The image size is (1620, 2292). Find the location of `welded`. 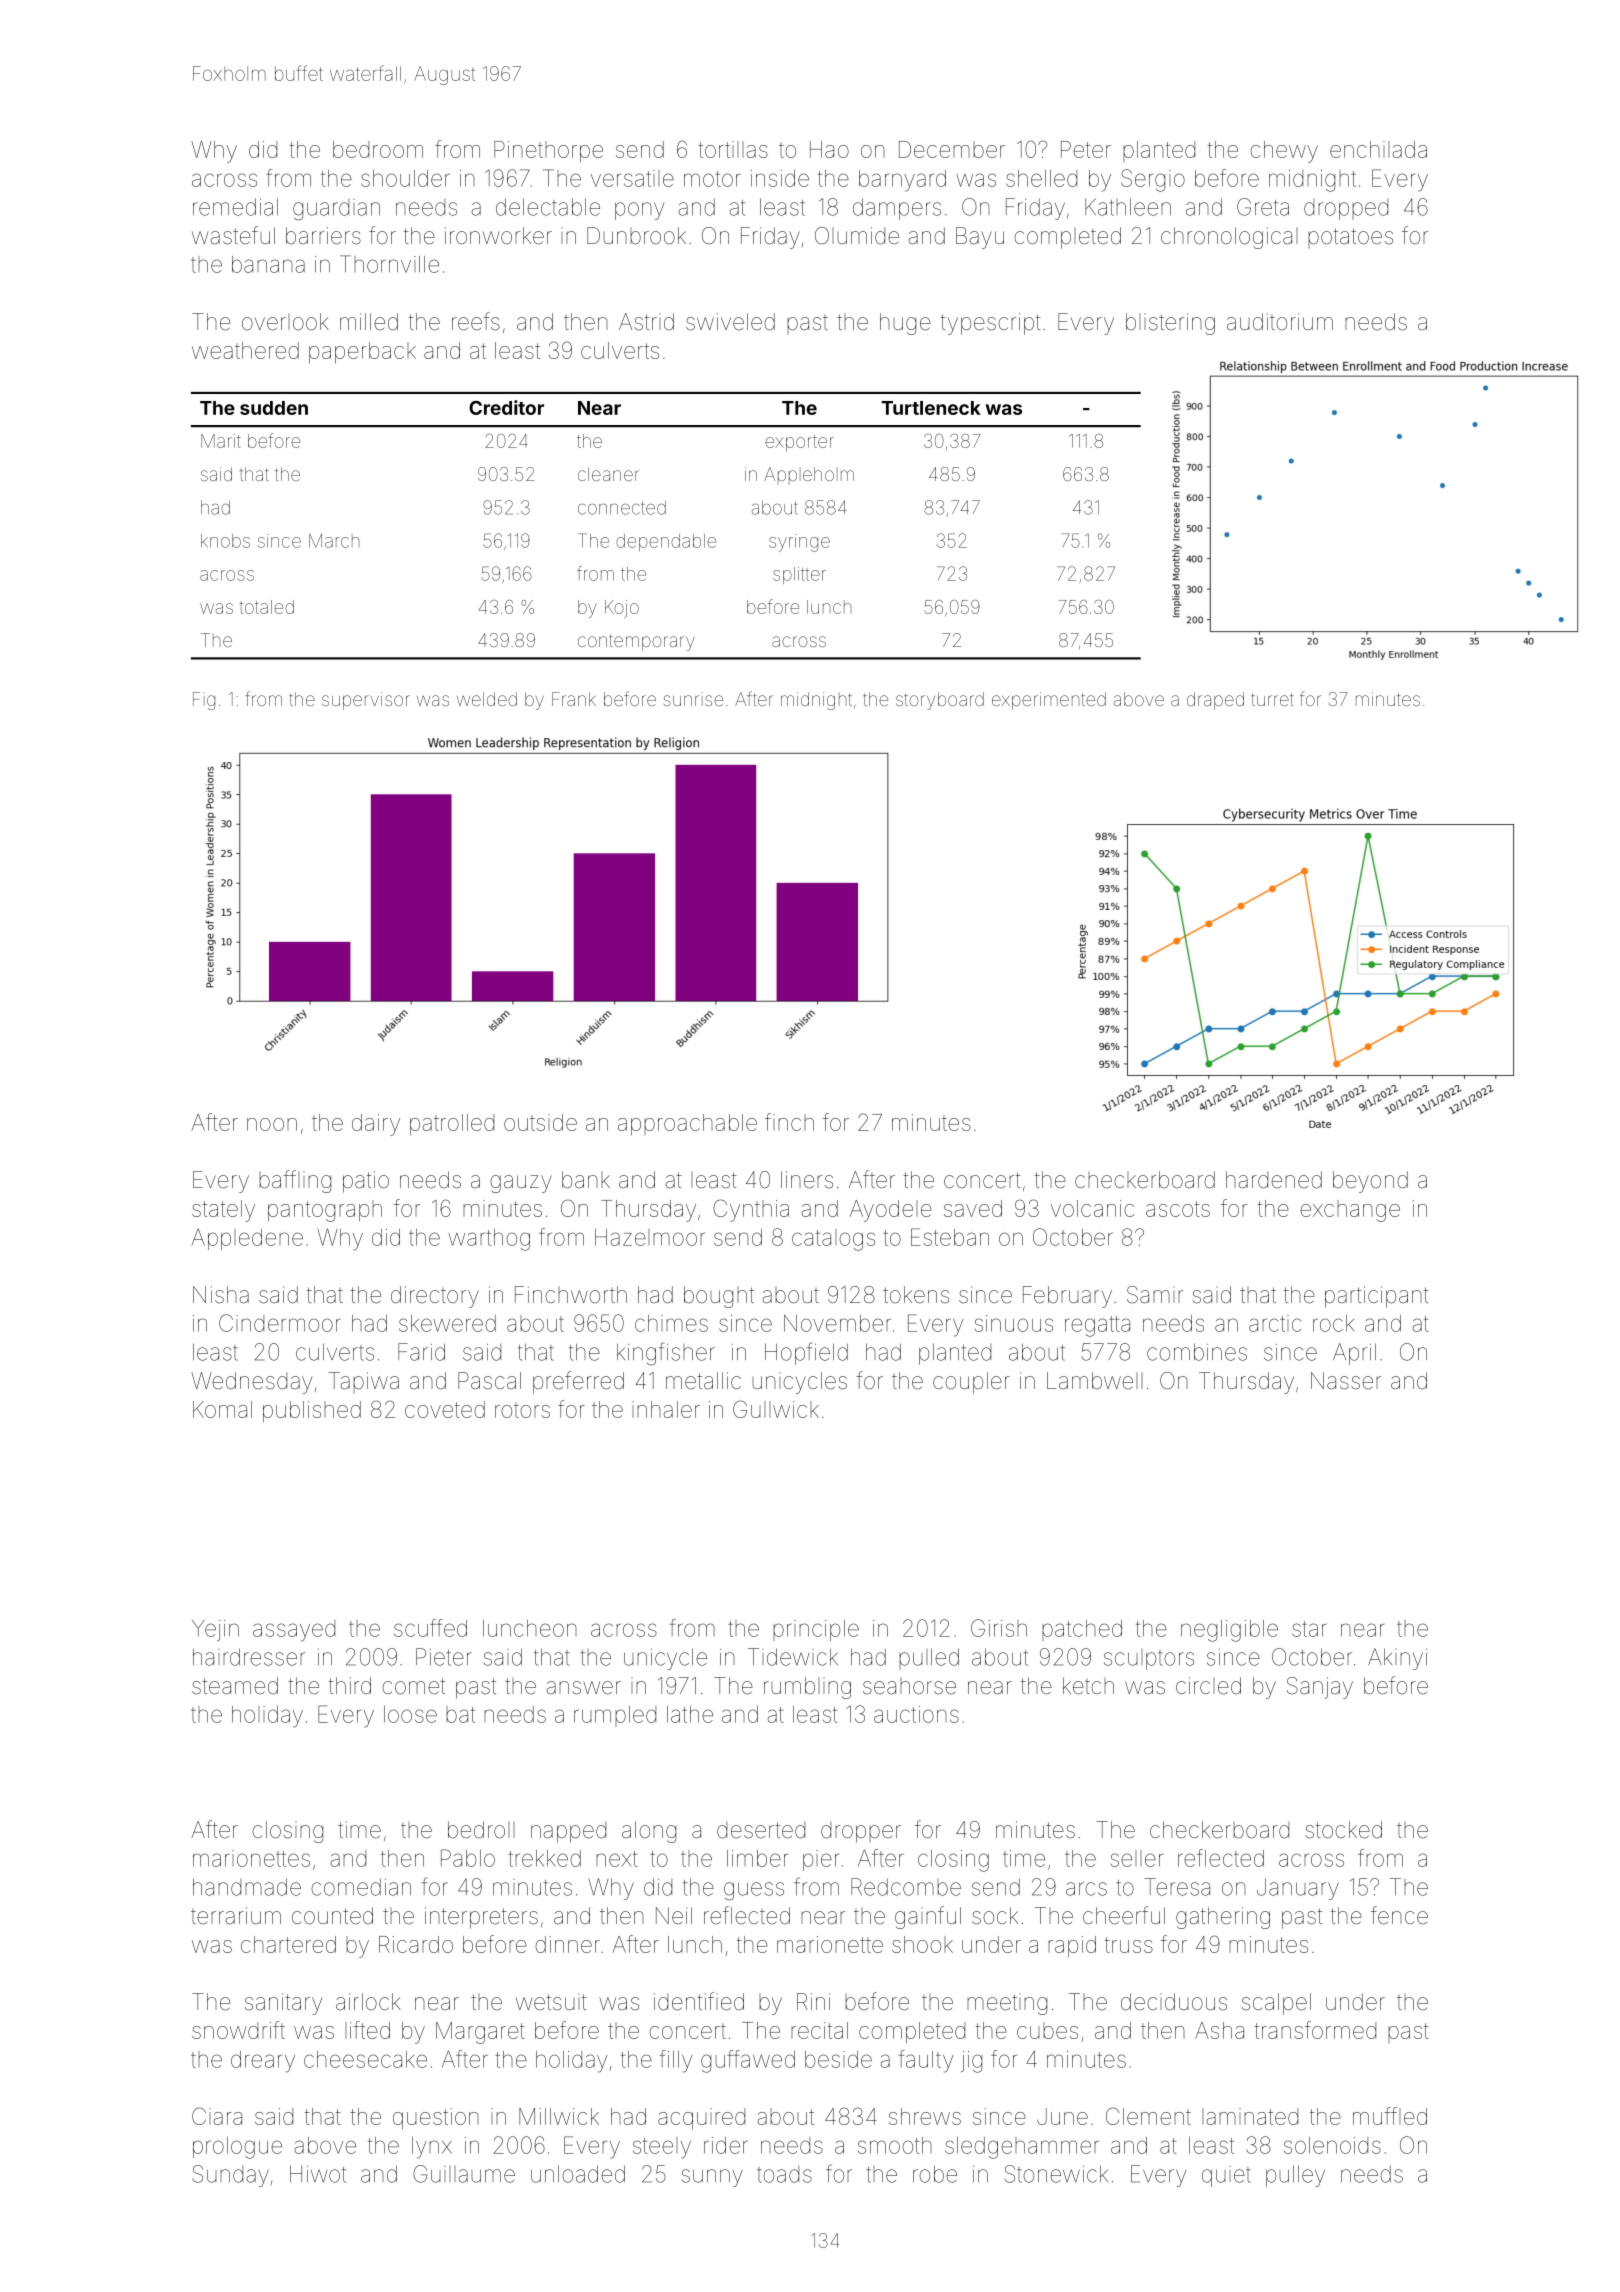

welded is located at coordinates (487, 699).
